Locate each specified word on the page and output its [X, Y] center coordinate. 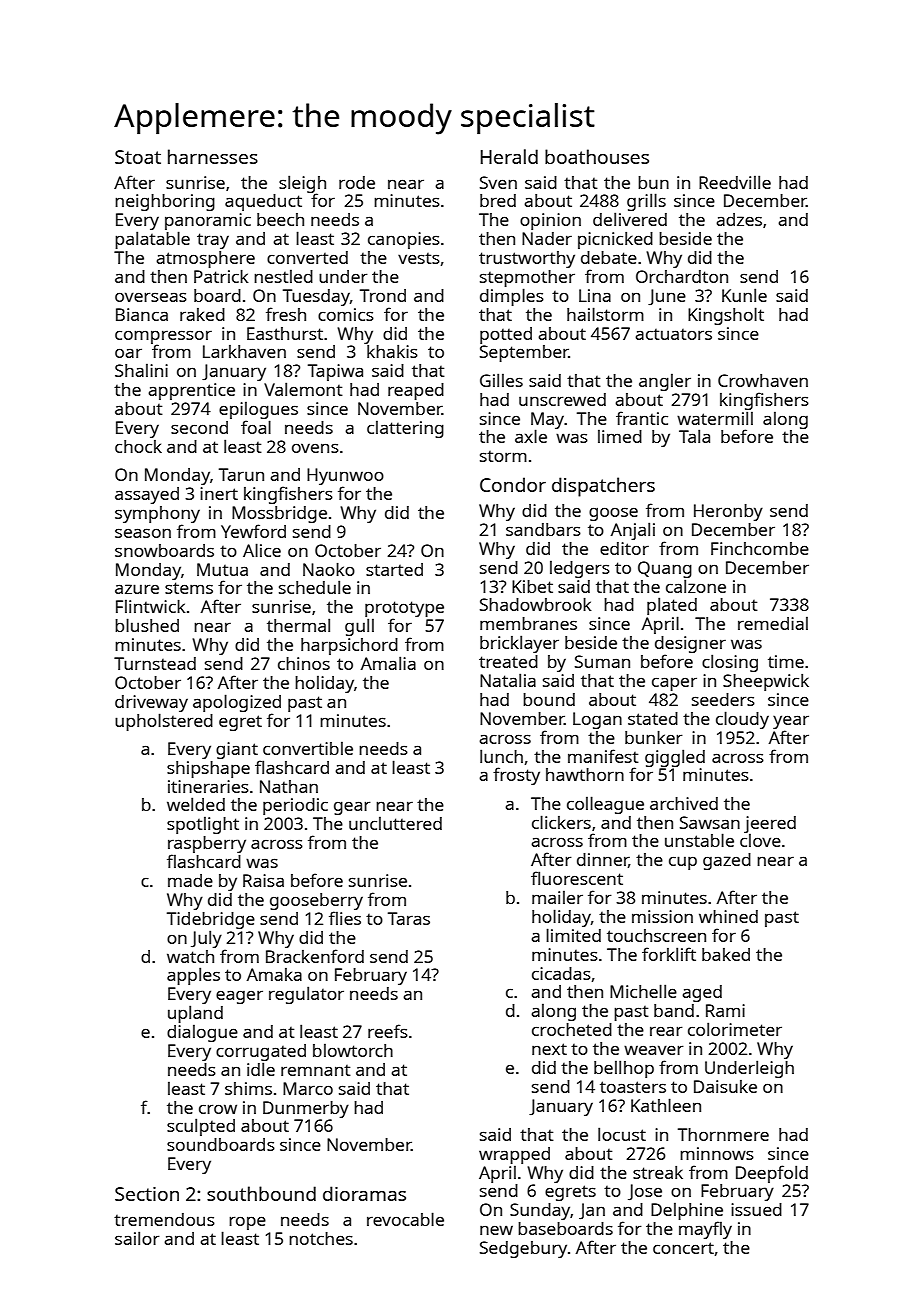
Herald [509, 156]
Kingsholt [726, 316]
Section [147, 1194]
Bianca [142, 314]
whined [728, 916]
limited [573, 935]
